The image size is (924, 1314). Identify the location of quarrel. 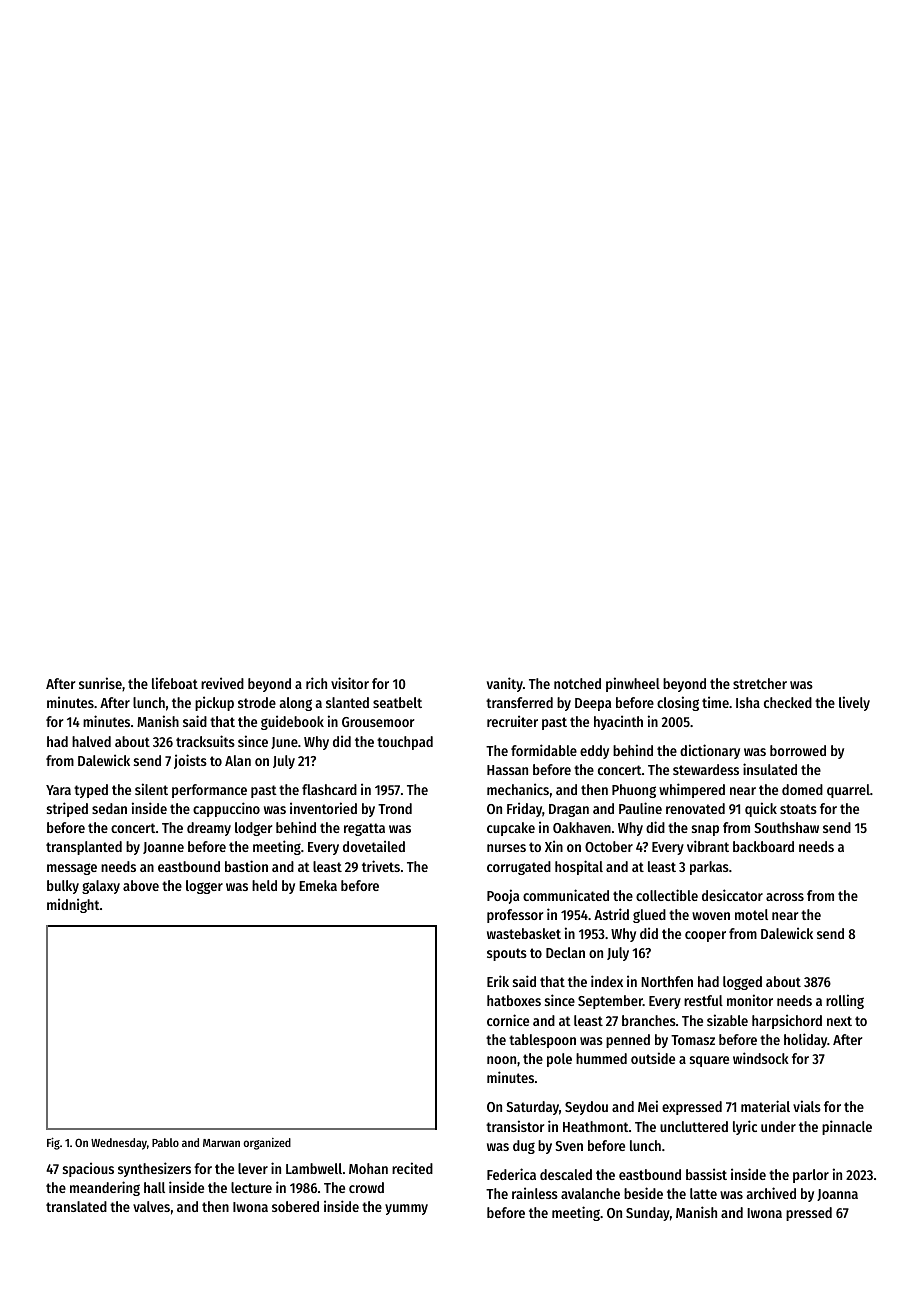
(848, 791).
